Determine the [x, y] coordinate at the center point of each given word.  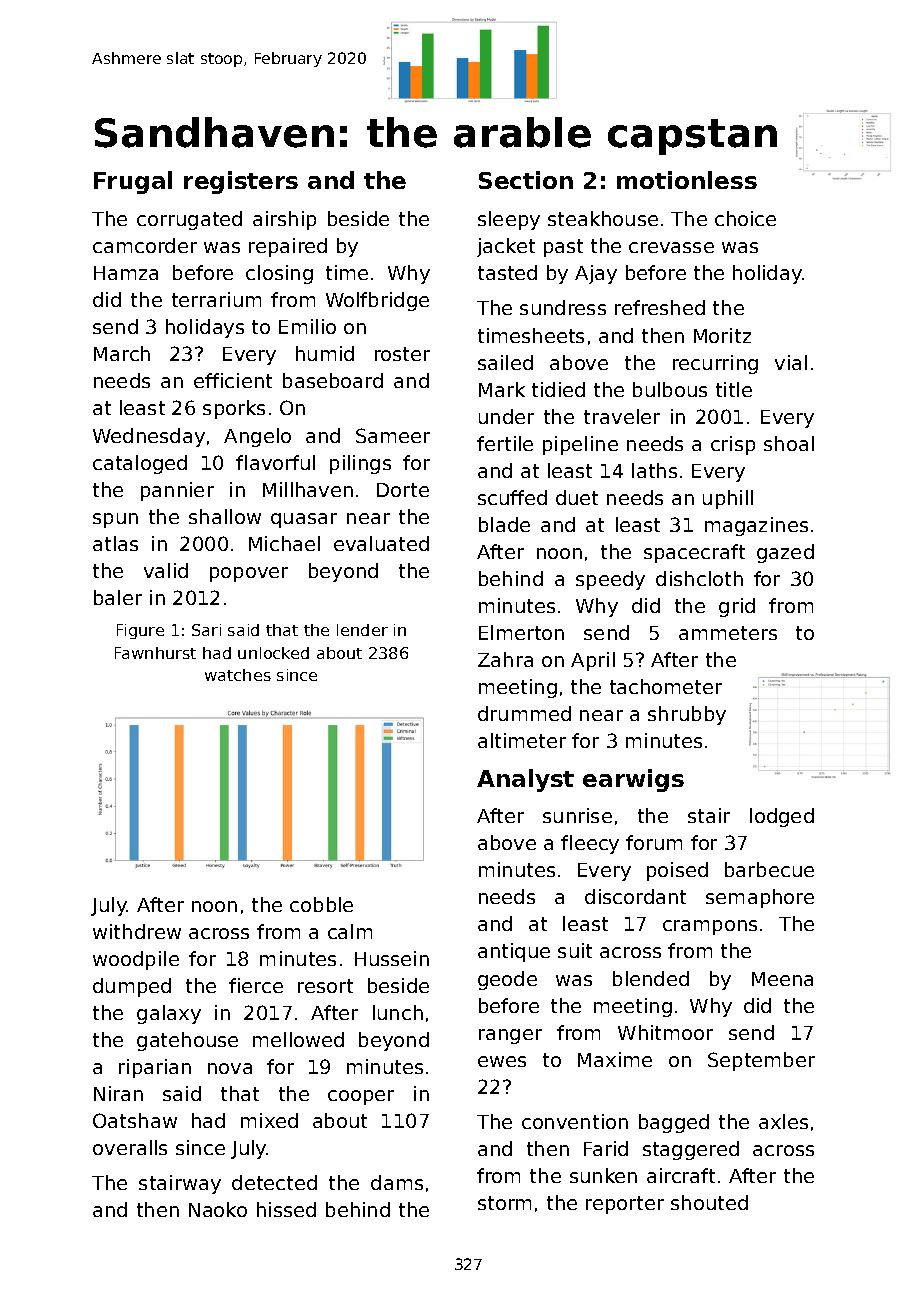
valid [166, 570]
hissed [286, 1209]
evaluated [381, 543]
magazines [756, 526]
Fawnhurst [155, 653]
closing [279, 274]
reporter [625, 1205]
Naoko [218, 1209]
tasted [507, 272]
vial [791, 362]
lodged [782, 817]
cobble [321, 904]
